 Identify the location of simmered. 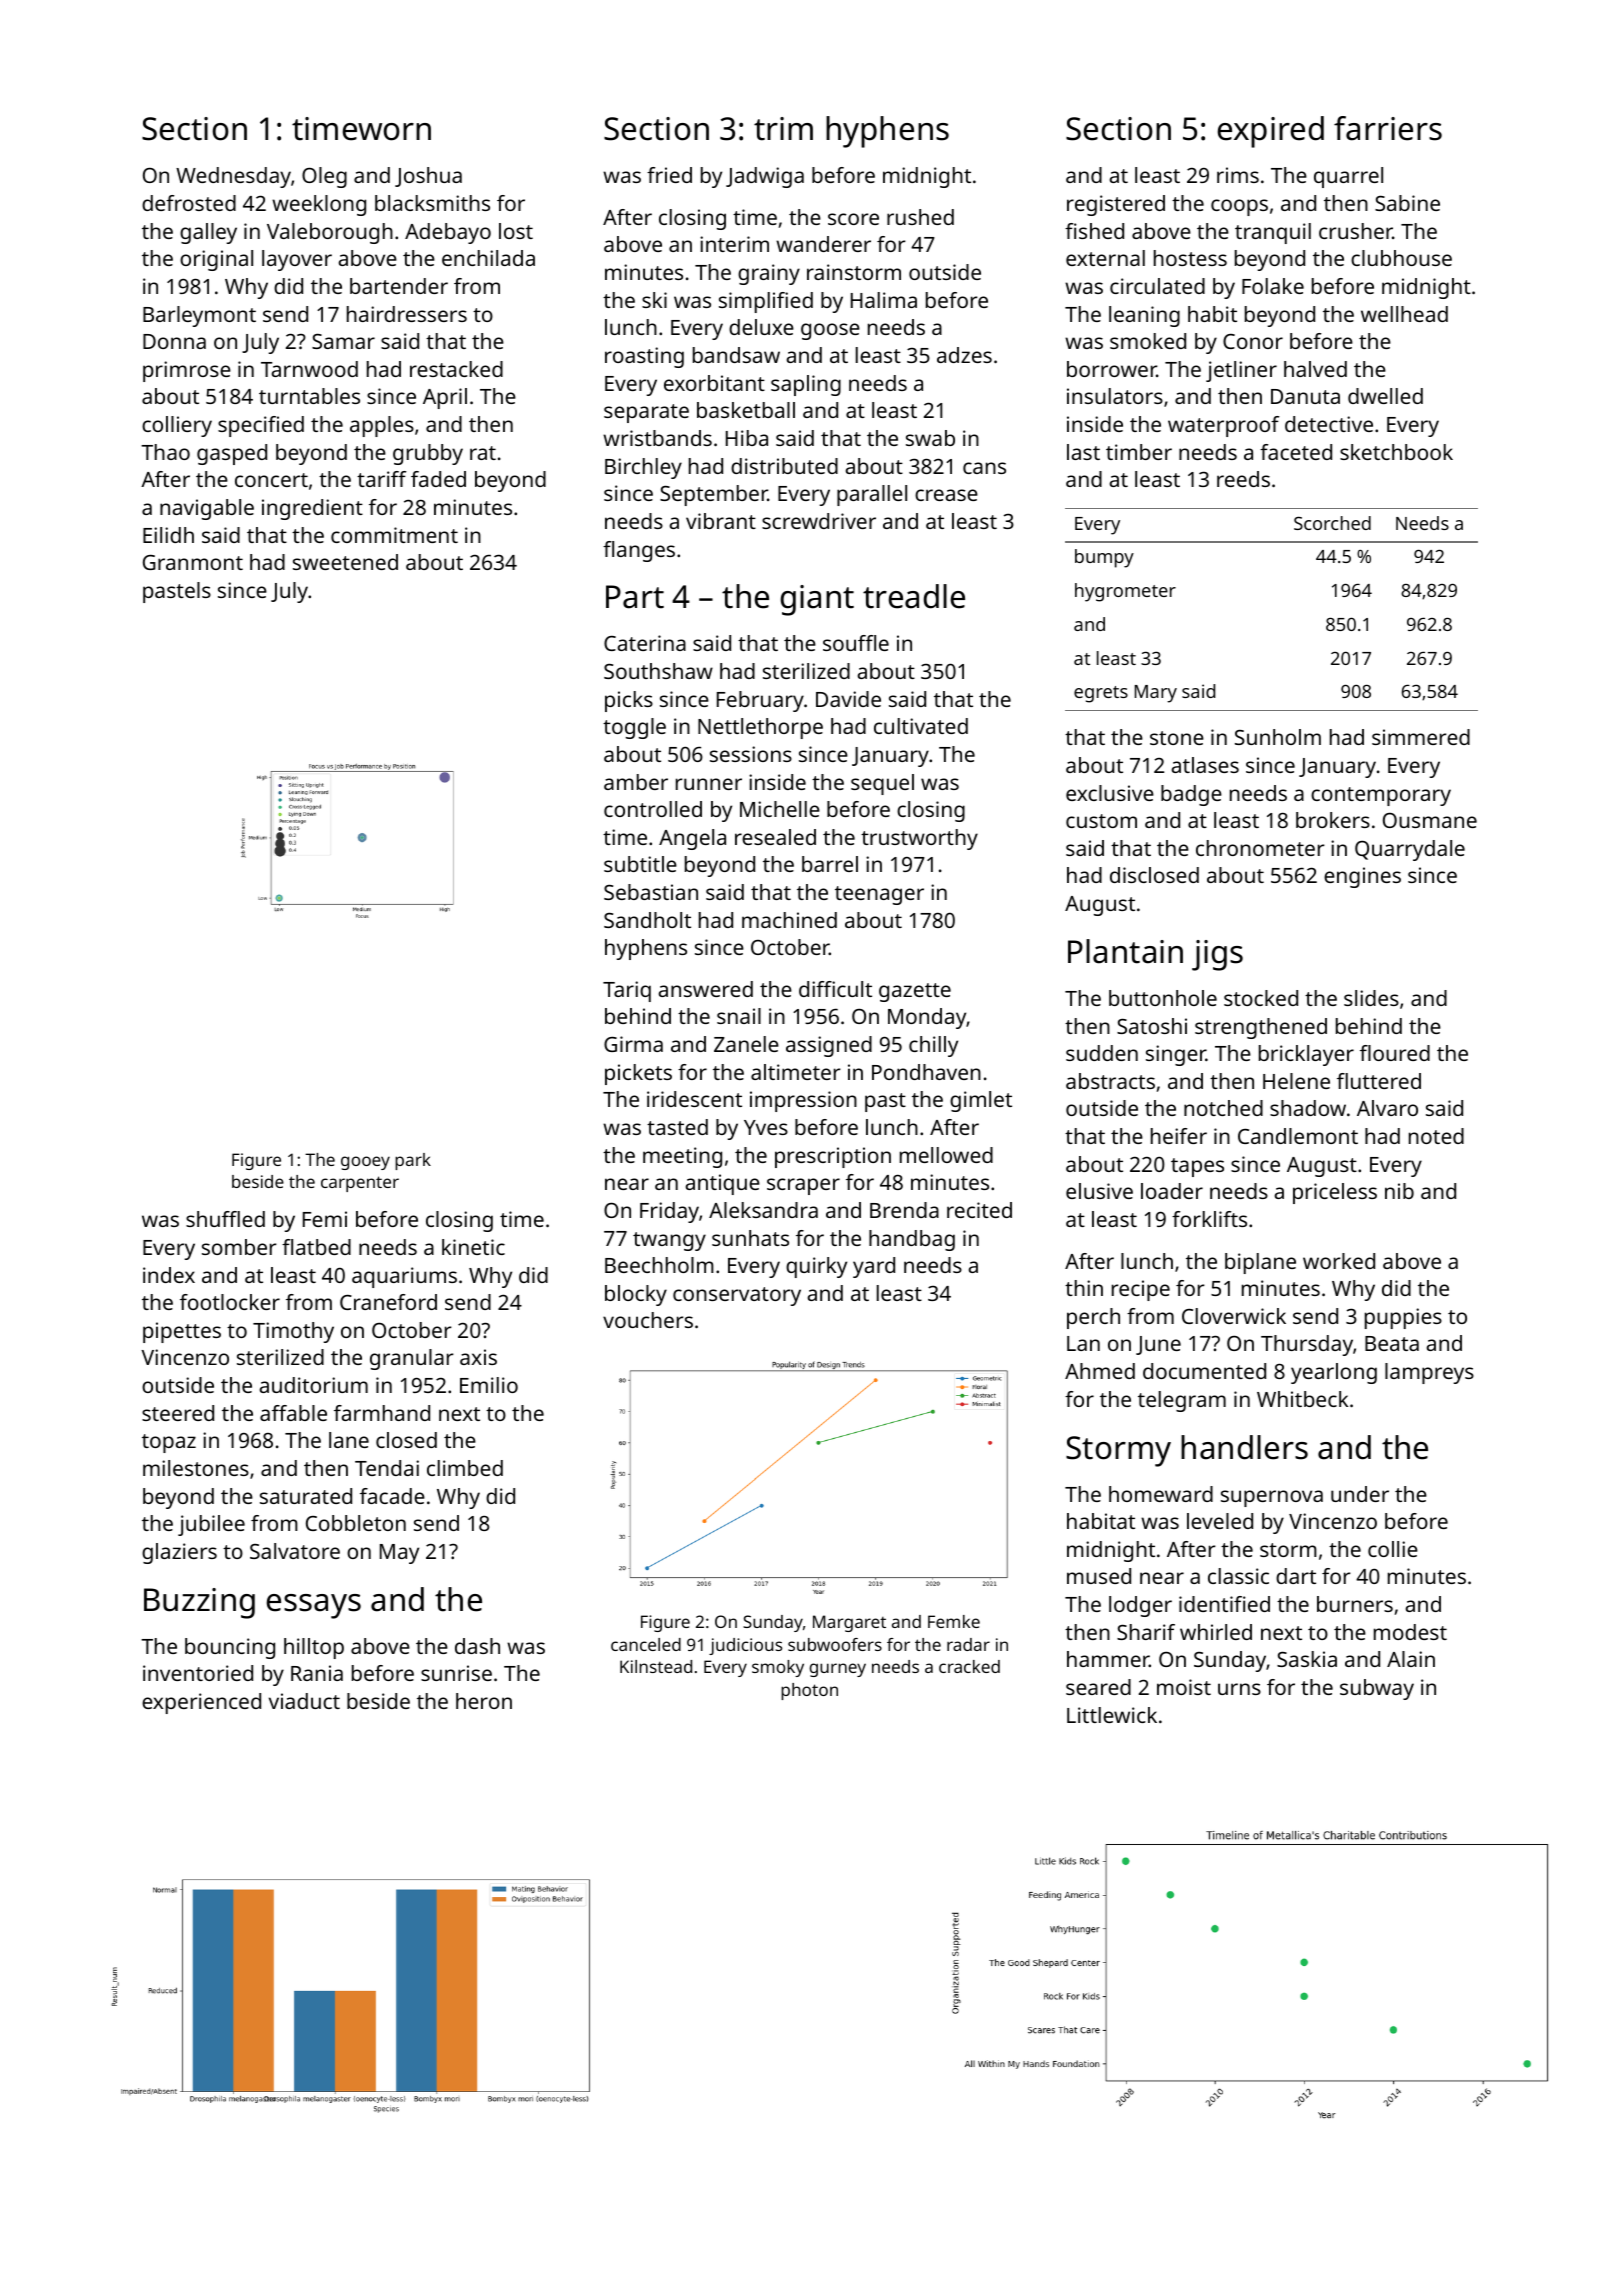
(1421, 737).
